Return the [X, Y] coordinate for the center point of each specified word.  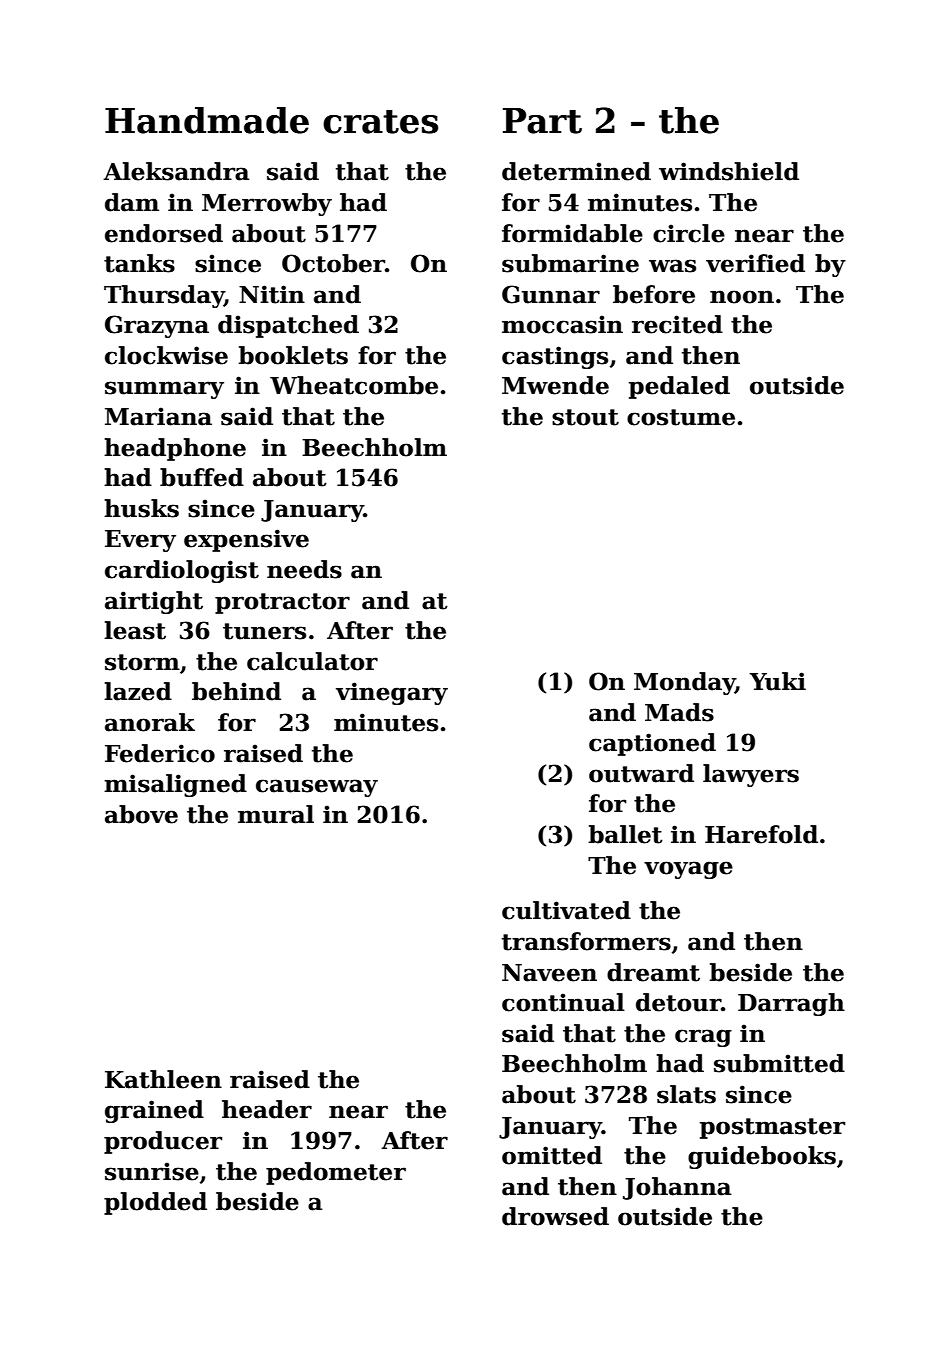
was [672, 266]
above [141, 814]
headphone [175, 449]
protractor [282, 603]
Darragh [791, 1004]
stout [585, 417]
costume [681, 417]
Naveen [549, 973]
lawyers [751, 775]
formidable [572, 233]
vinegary [392, 693]
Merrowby [267, 204]
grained [154, 1111]
